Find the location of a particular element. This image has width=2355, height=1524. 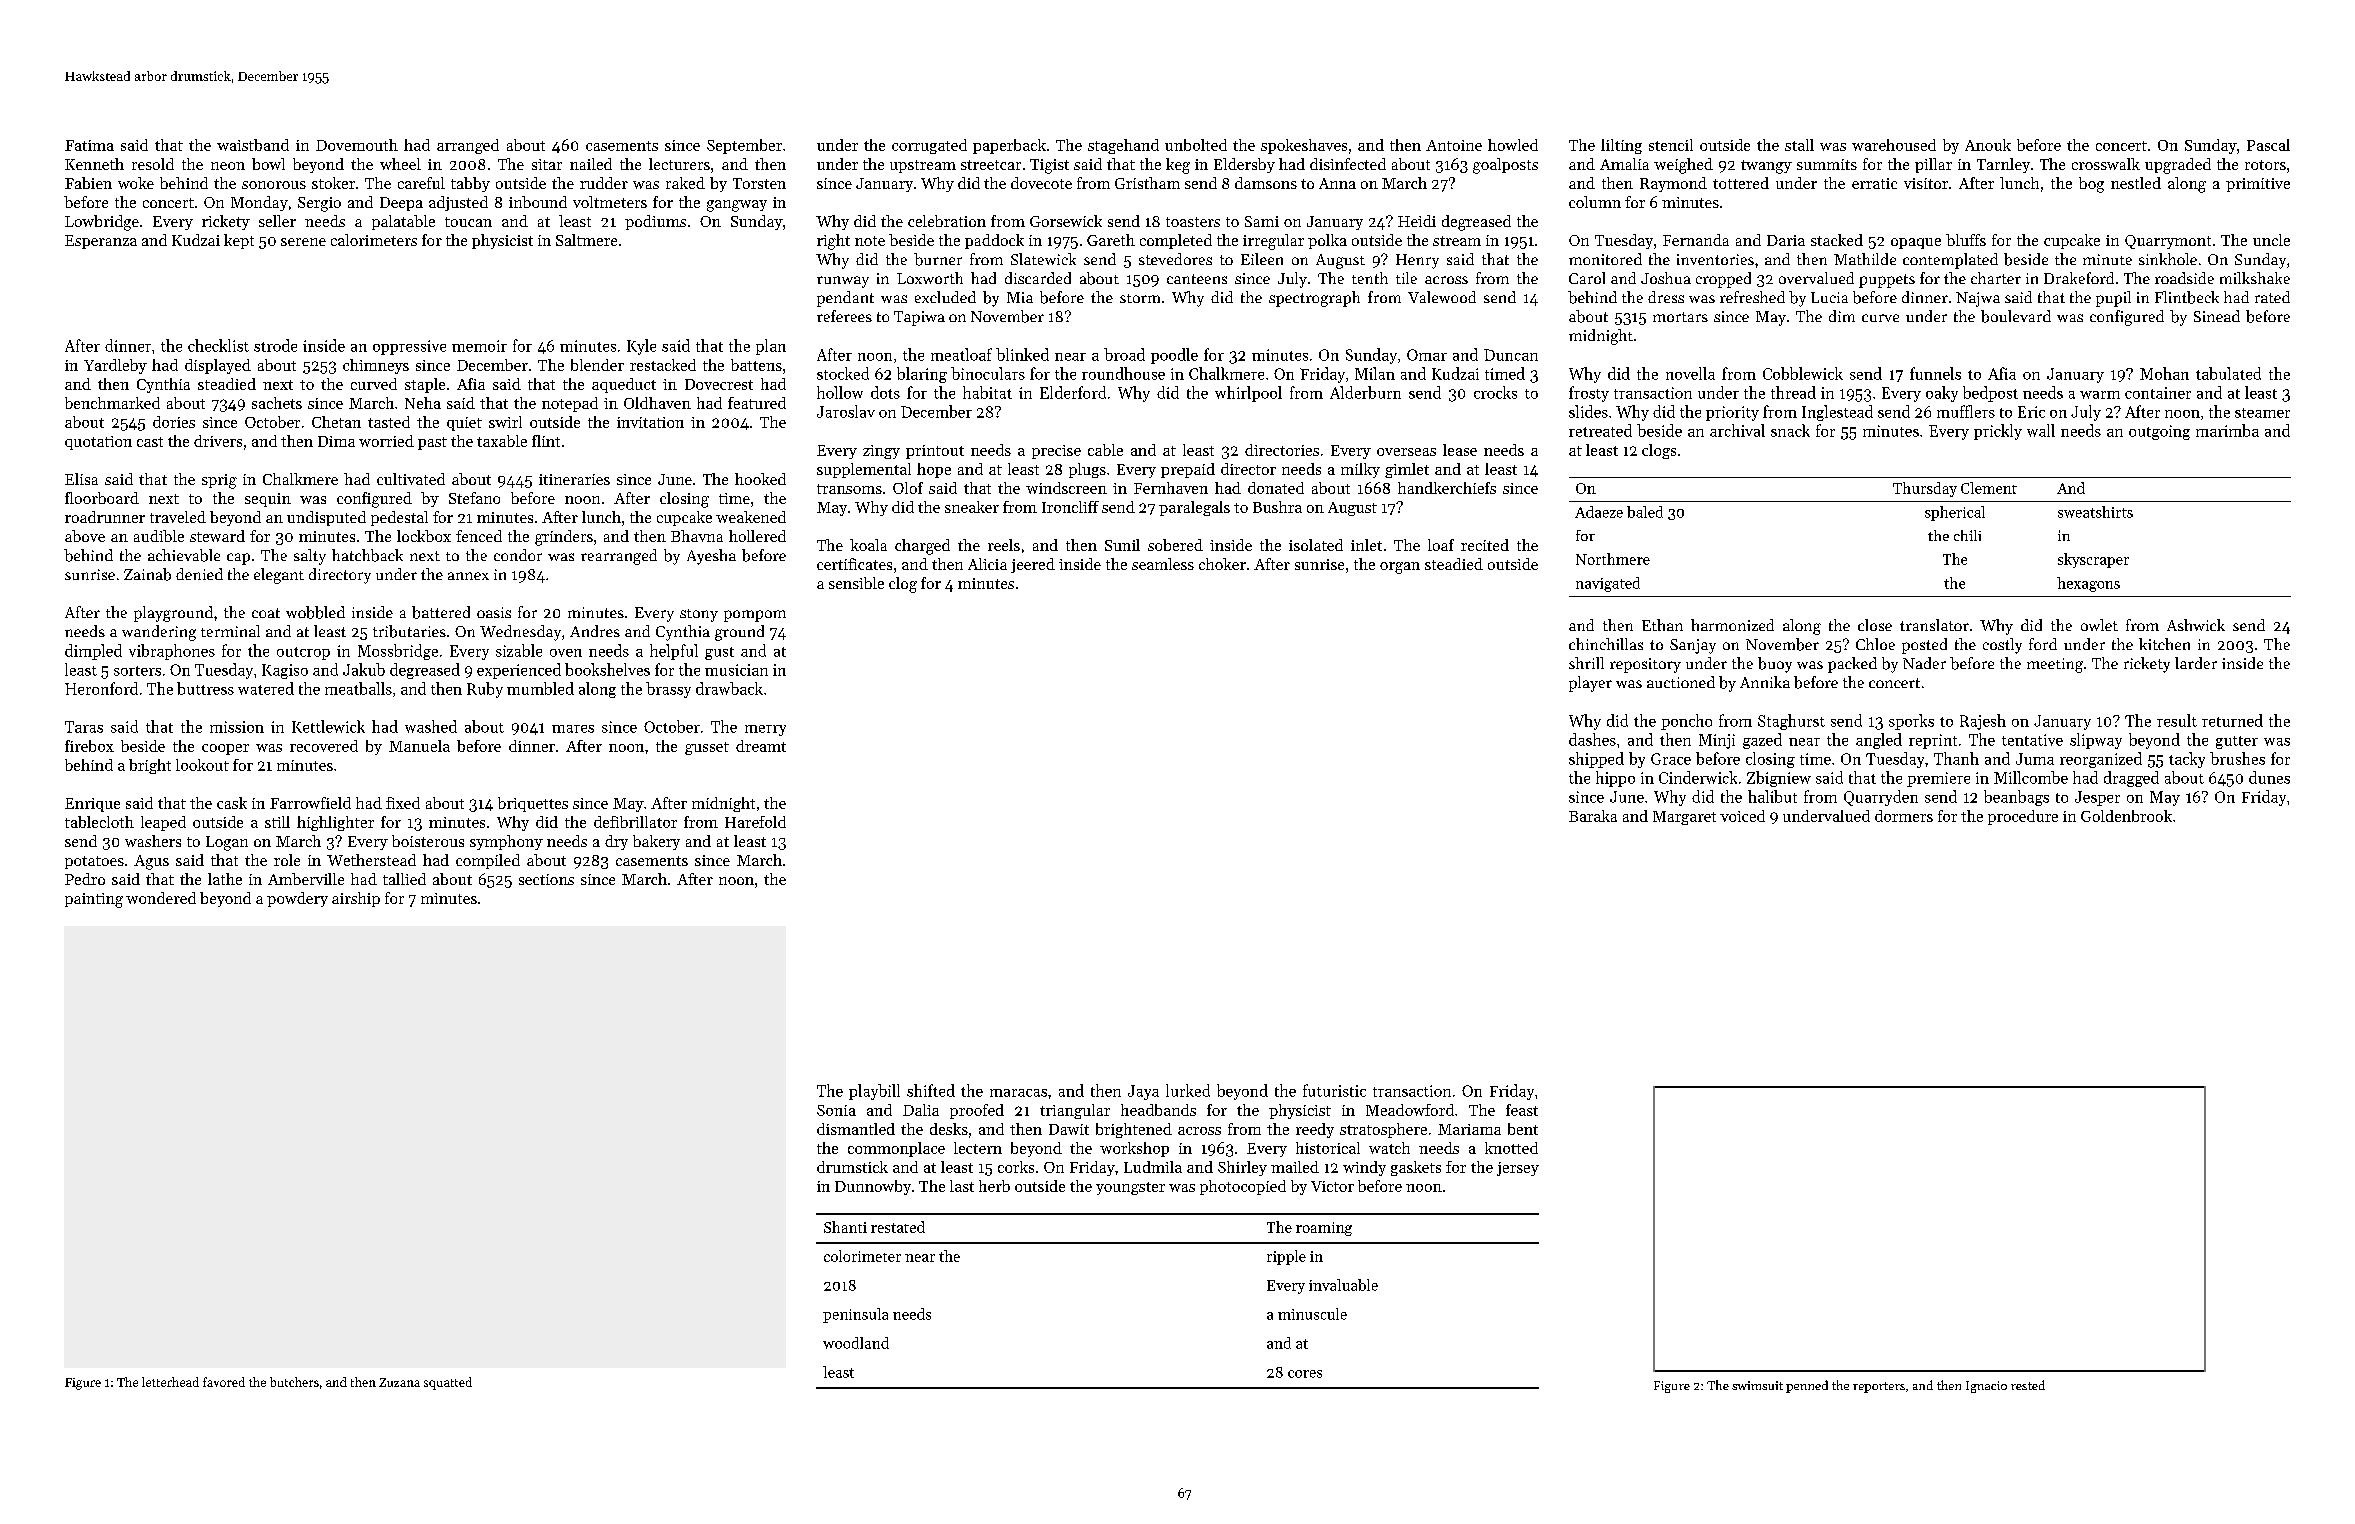

painting is located at coordinates (94, 900).
